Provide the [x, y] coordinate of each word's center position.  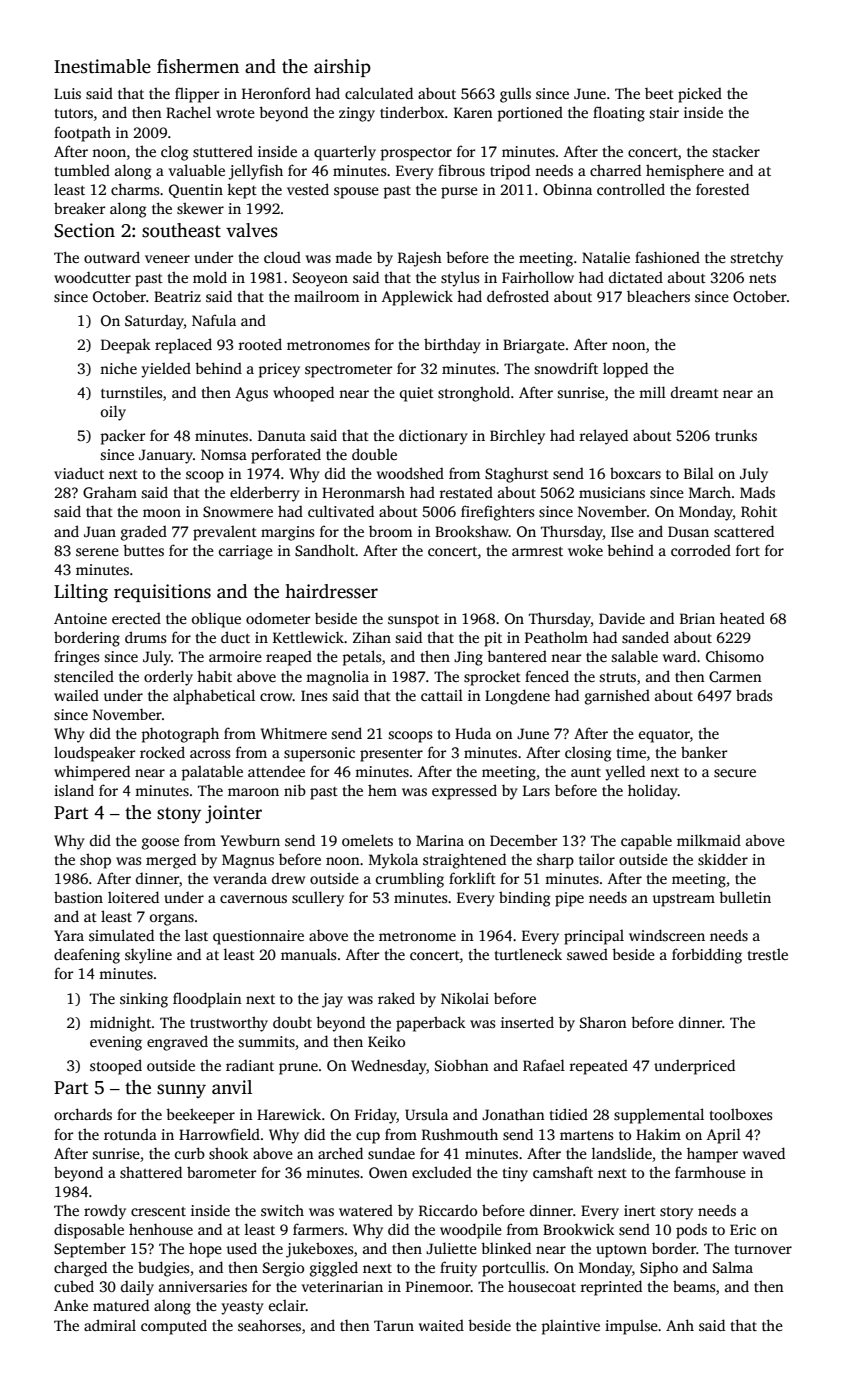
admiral [110, 1325]
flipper [197, 95]
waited [441, 1325]
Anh [680, 1325]
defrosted [518, 296]
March [710, 492]
